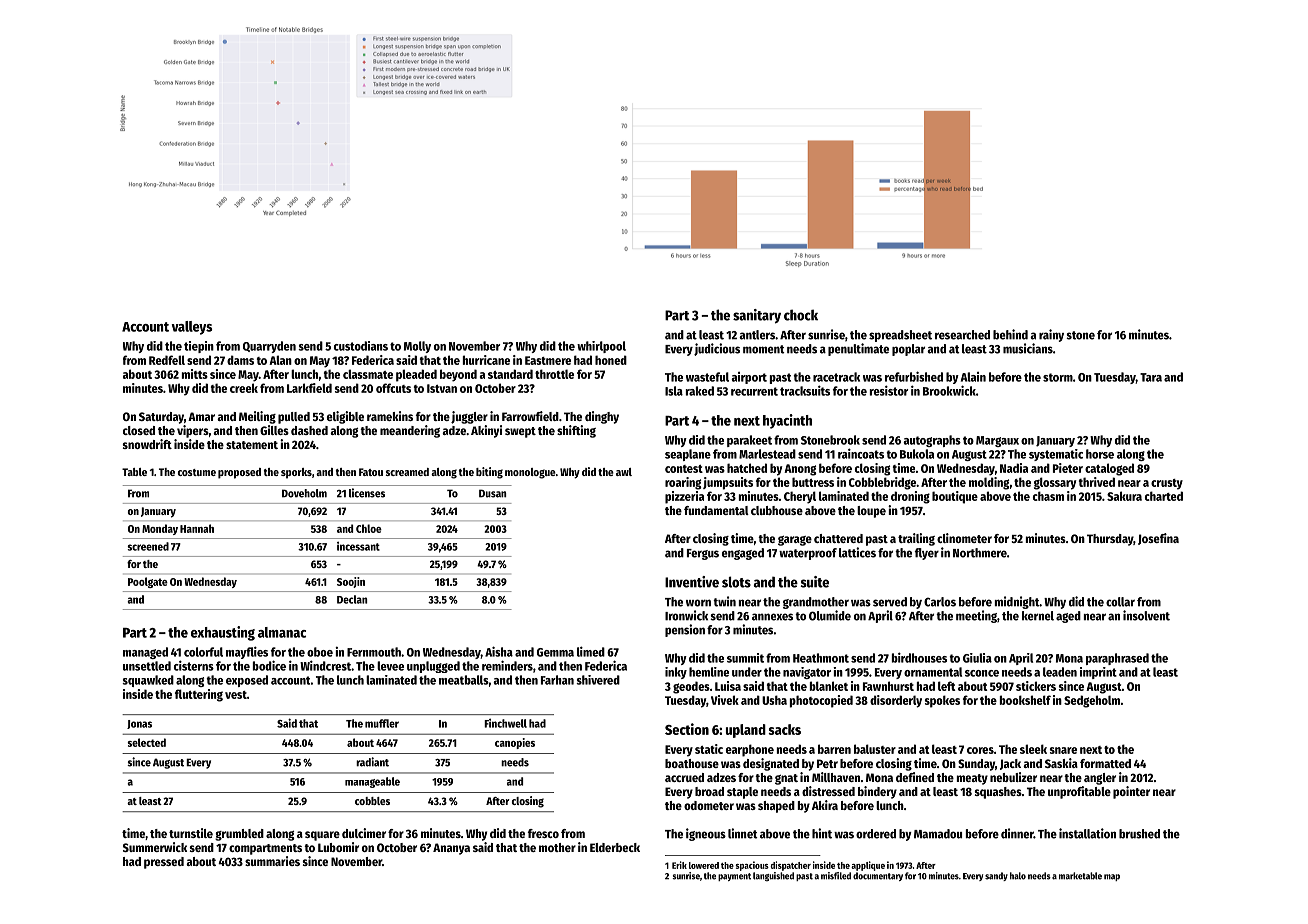  Describe the element at coordinates (1158, 539) in the page. I see `Josefina` at that location.
